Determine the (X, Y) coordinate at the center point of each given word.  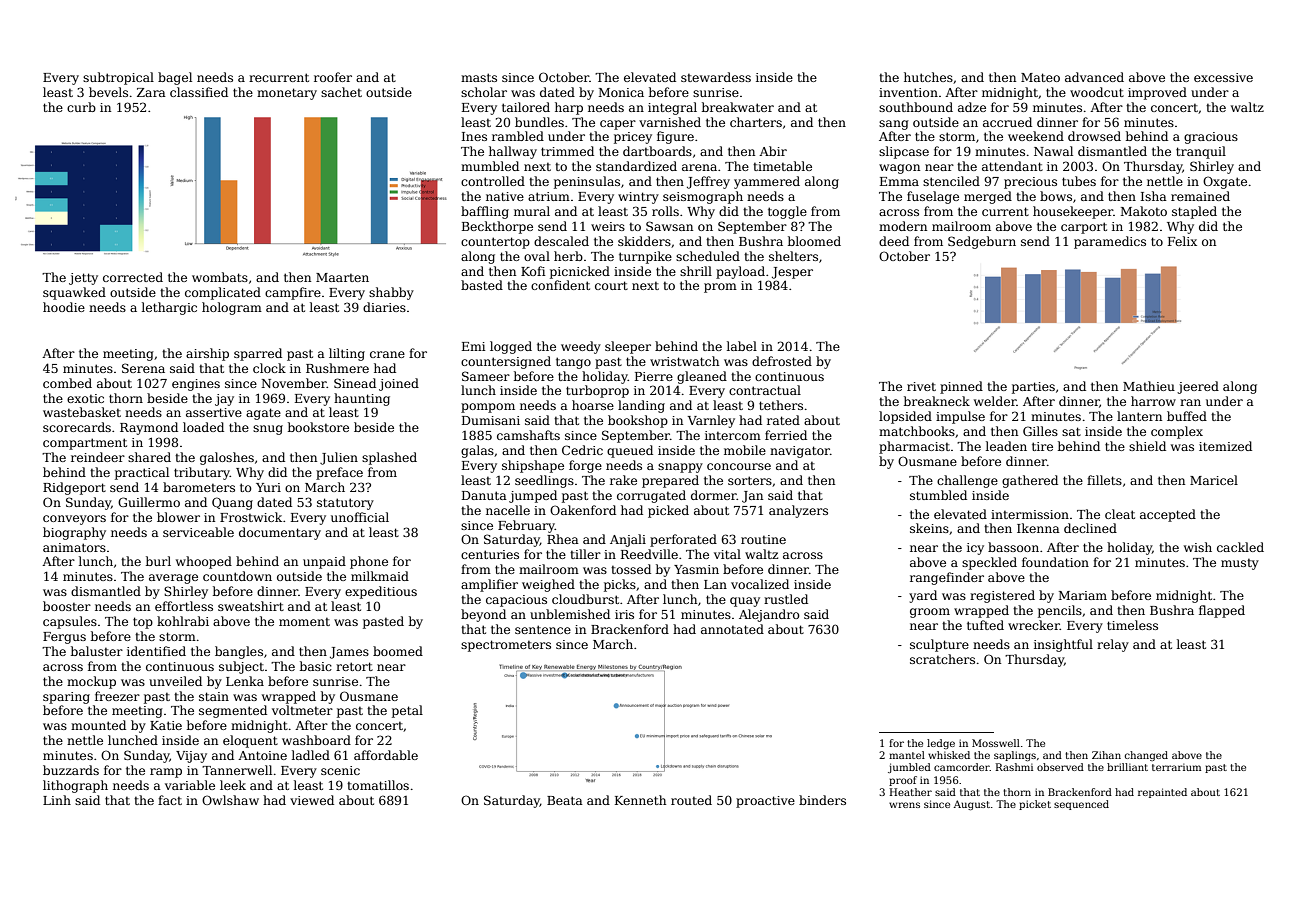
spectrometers (506, 646)
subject (241, 667)
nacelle (508, 510)
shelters (793, 256)
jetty (83, 279)
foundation (1055, 562)
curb (81, 107)
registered (1002, 596)
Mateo (1040, 77)
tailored (526, 107)
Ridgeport (74, 488)
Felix (1182, 241)
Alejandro (769, 615)
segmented (233, 711)
